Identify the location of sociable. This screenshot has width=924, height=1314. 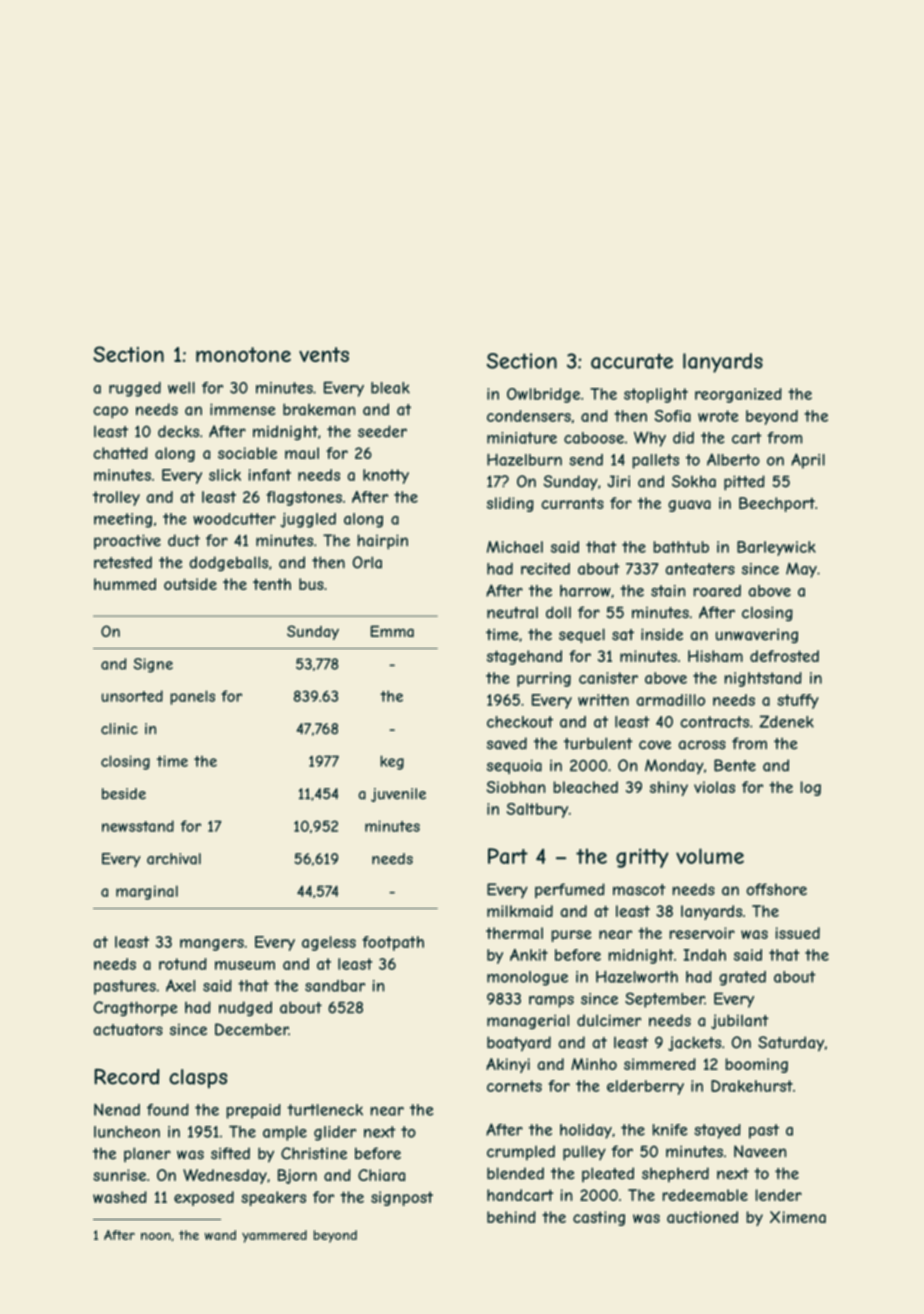
(247, 453).
